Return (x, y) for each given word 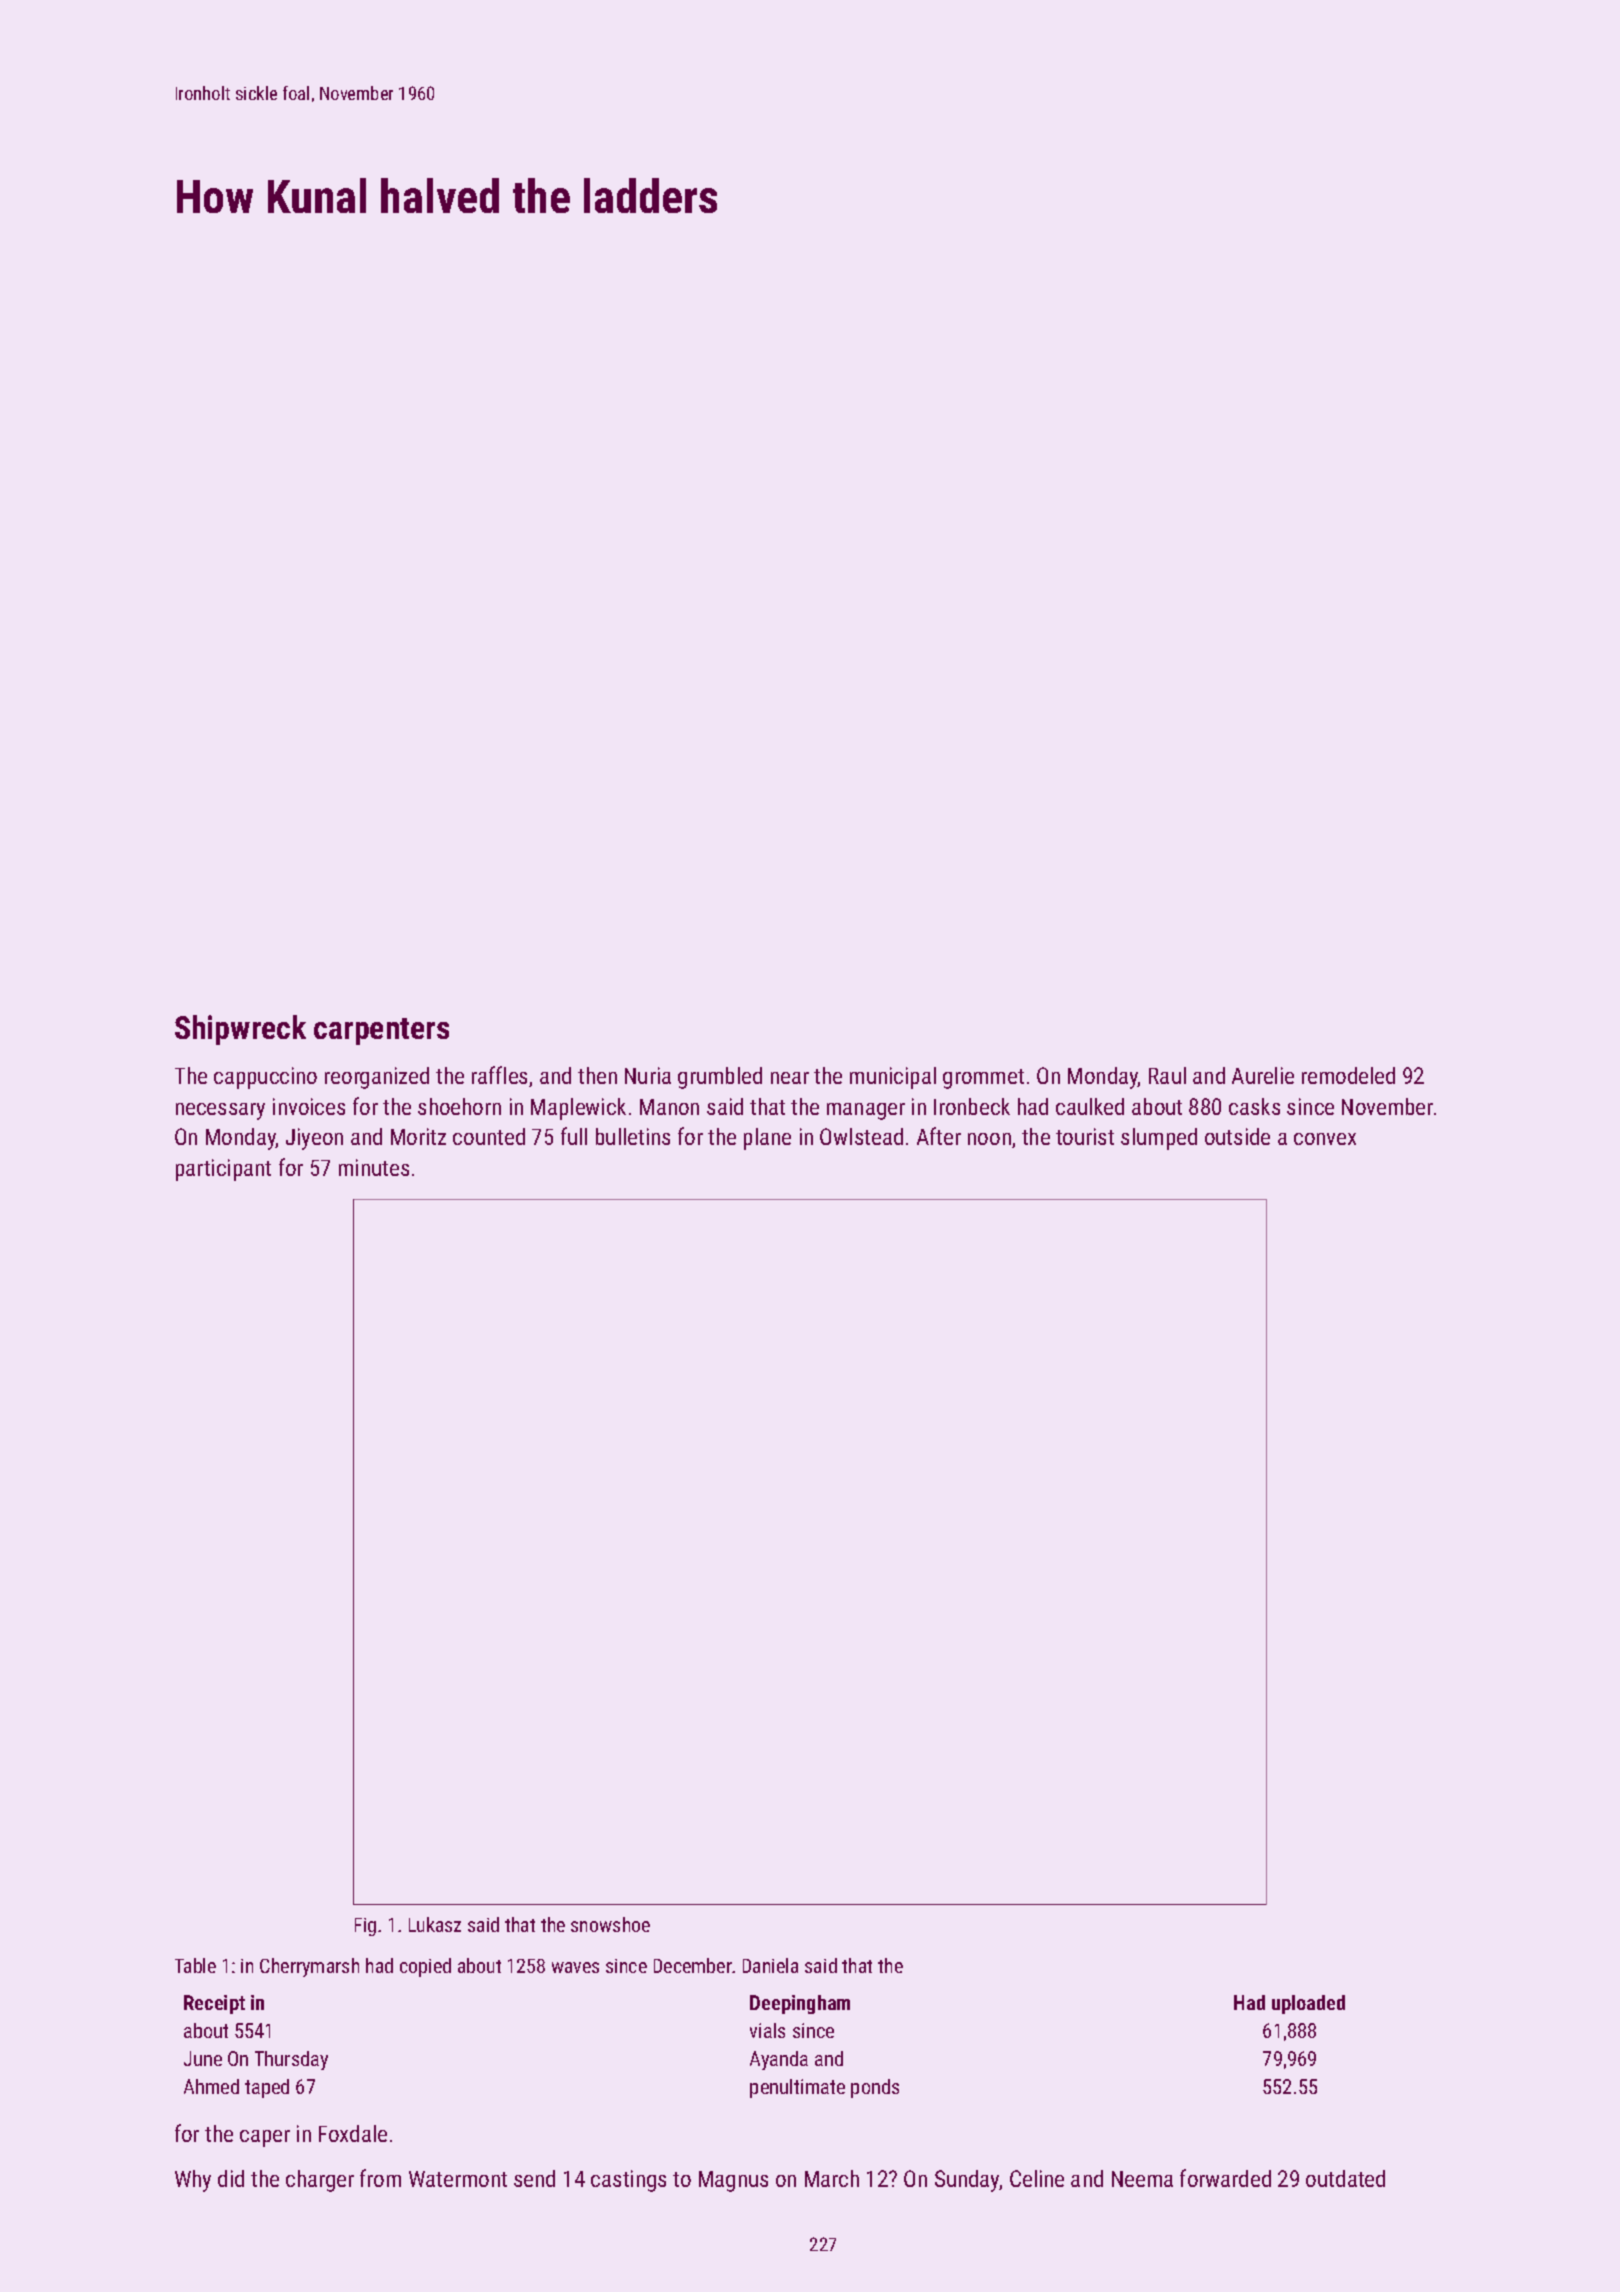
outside (1237, 1136)
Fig (365, 1927)
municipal (893, 1078)
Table (195, 1965)
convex (1325, 1139)
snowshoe (610, 1924)
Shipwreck (240, 1030)
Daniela (770, 1965)
